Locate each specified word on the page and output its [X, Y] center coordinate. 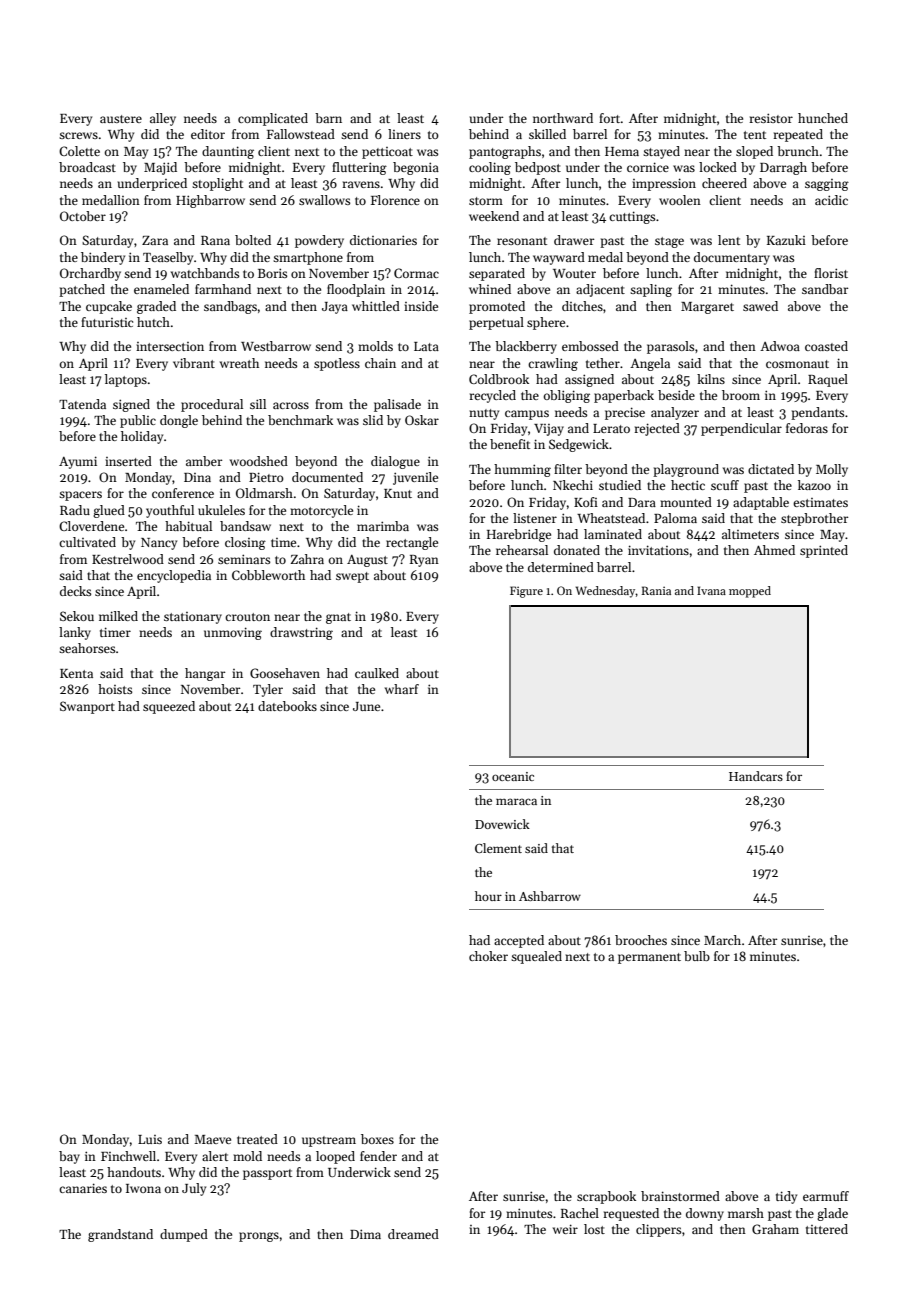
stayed [661, 152]
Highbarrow [210, 201]
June [366, 706]
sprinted [824, 551]
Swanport [87, 707]
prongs [259, 1237]
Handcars [756, 776]
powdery [319, 241]
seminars [244, 559]
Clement [498, 848]
